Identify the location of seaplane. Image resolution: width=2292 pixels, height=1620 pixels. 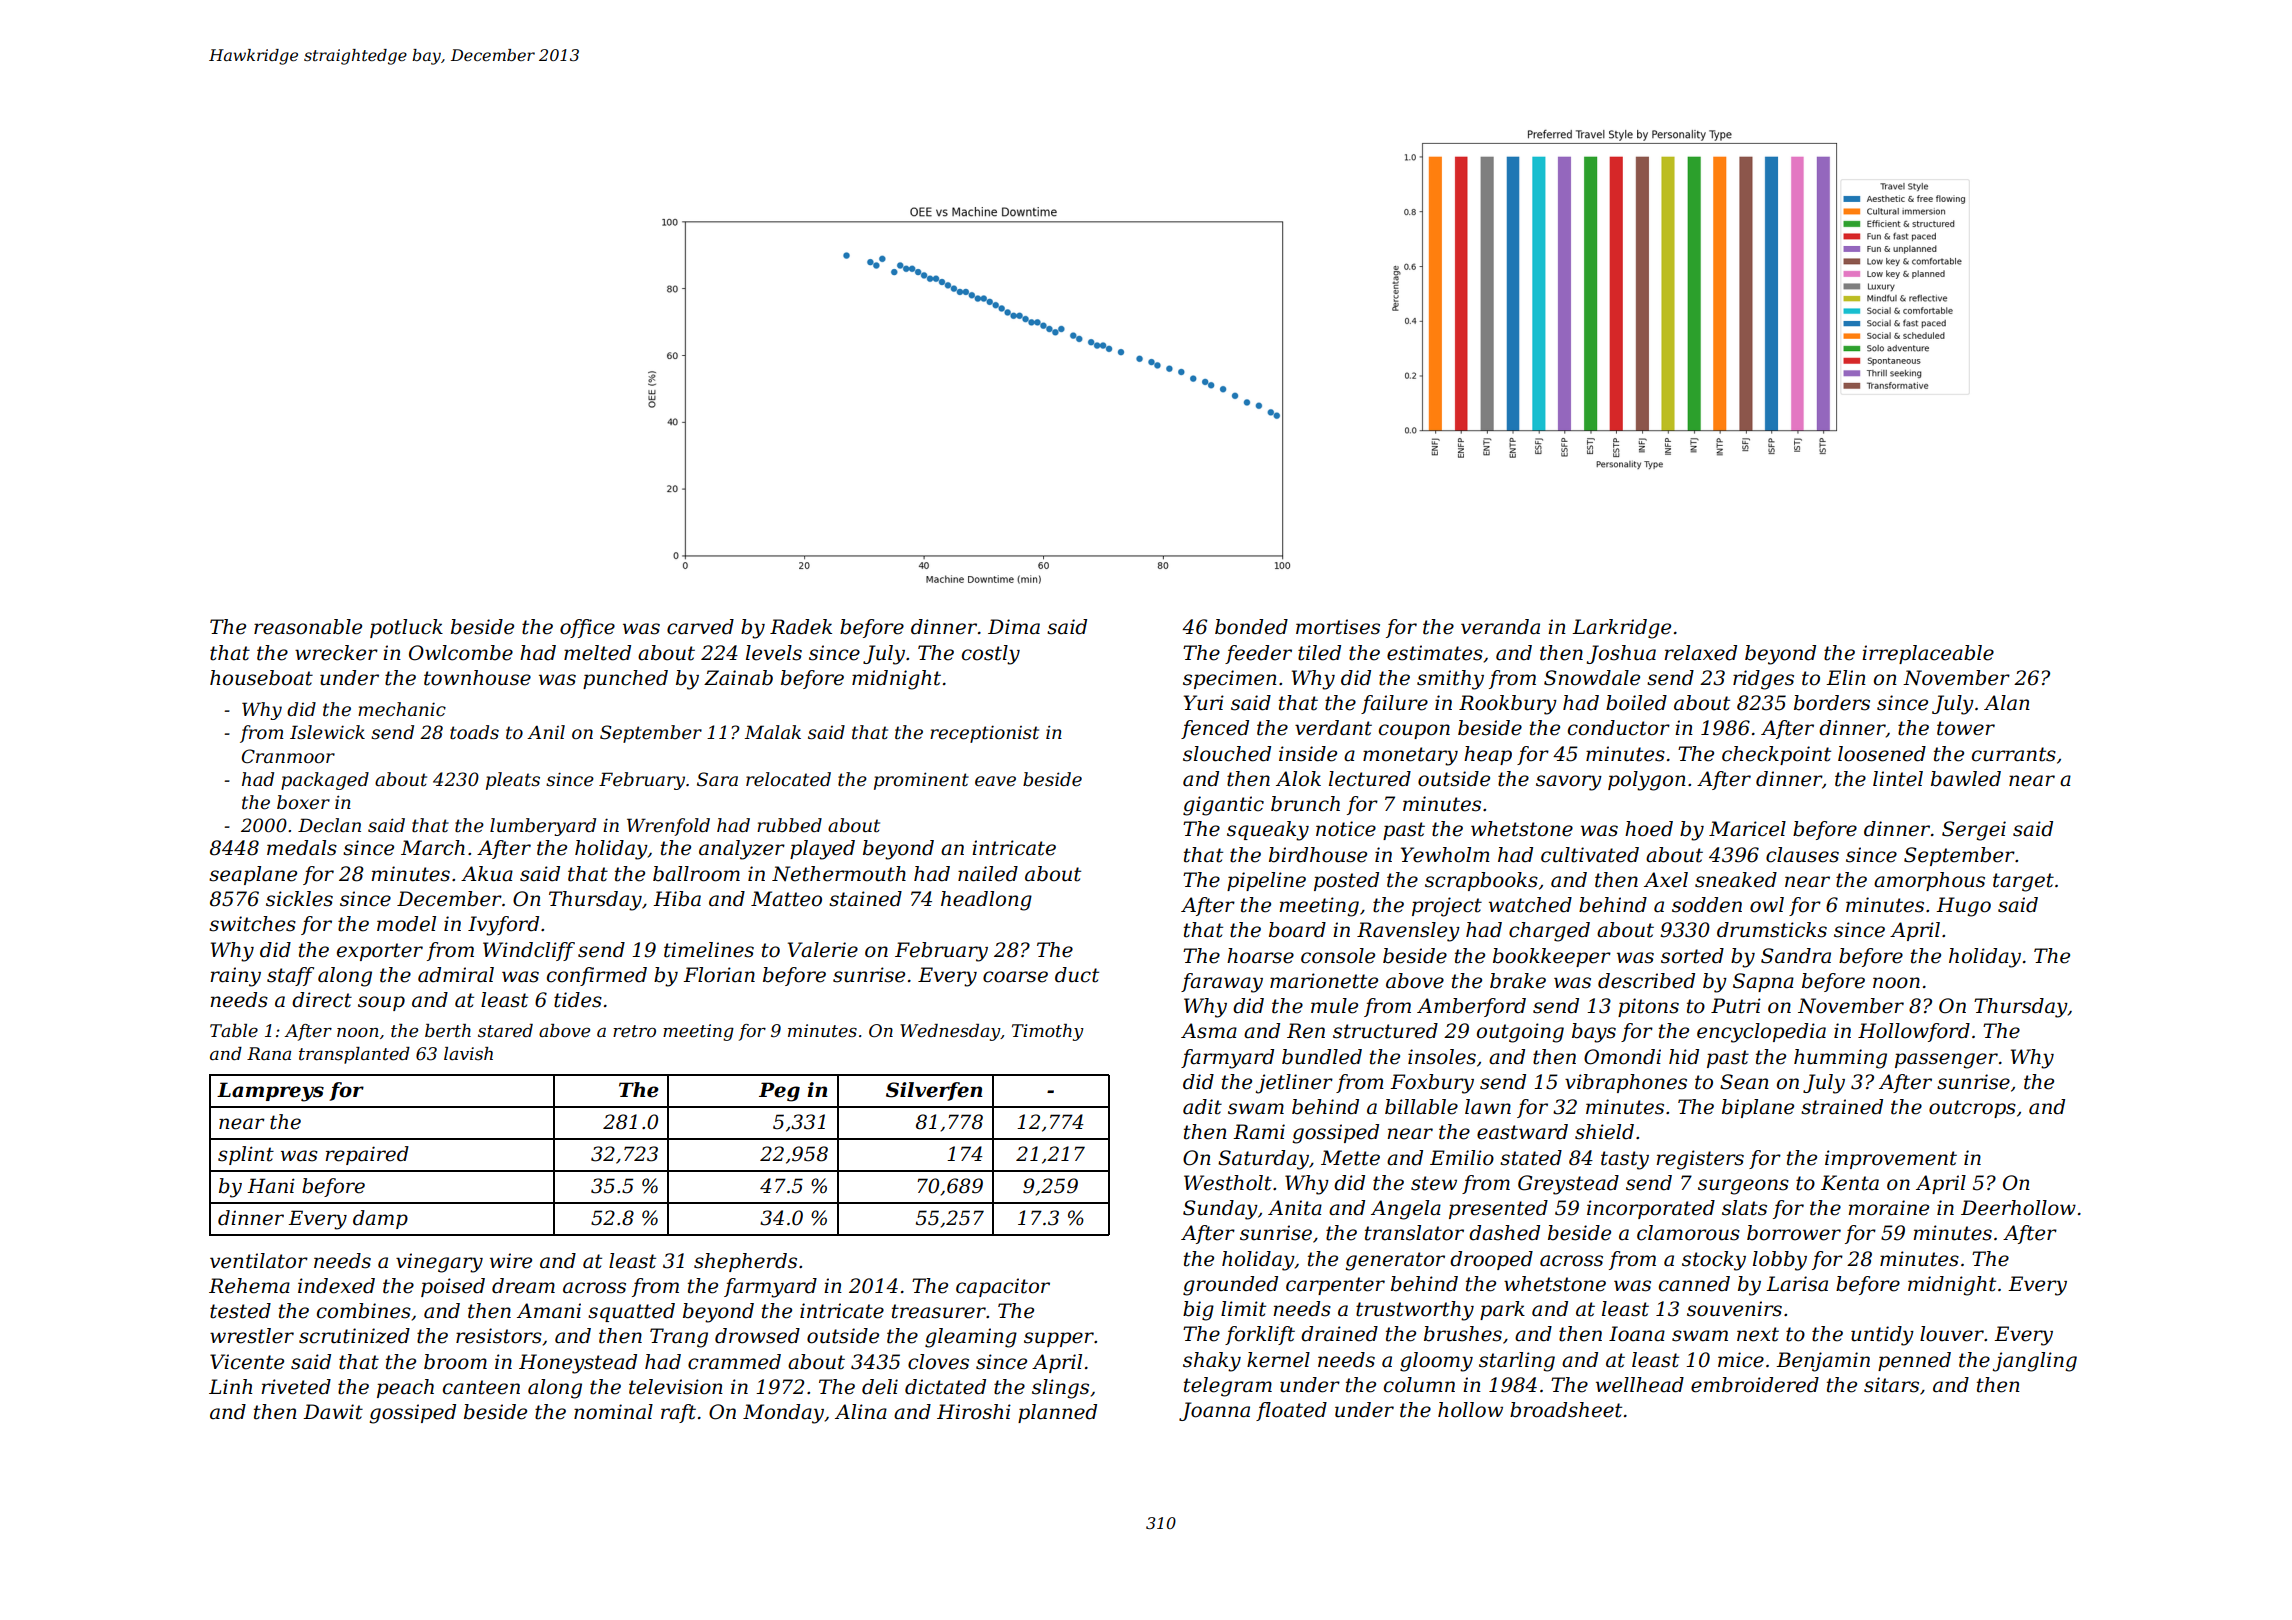
(253, 875).
